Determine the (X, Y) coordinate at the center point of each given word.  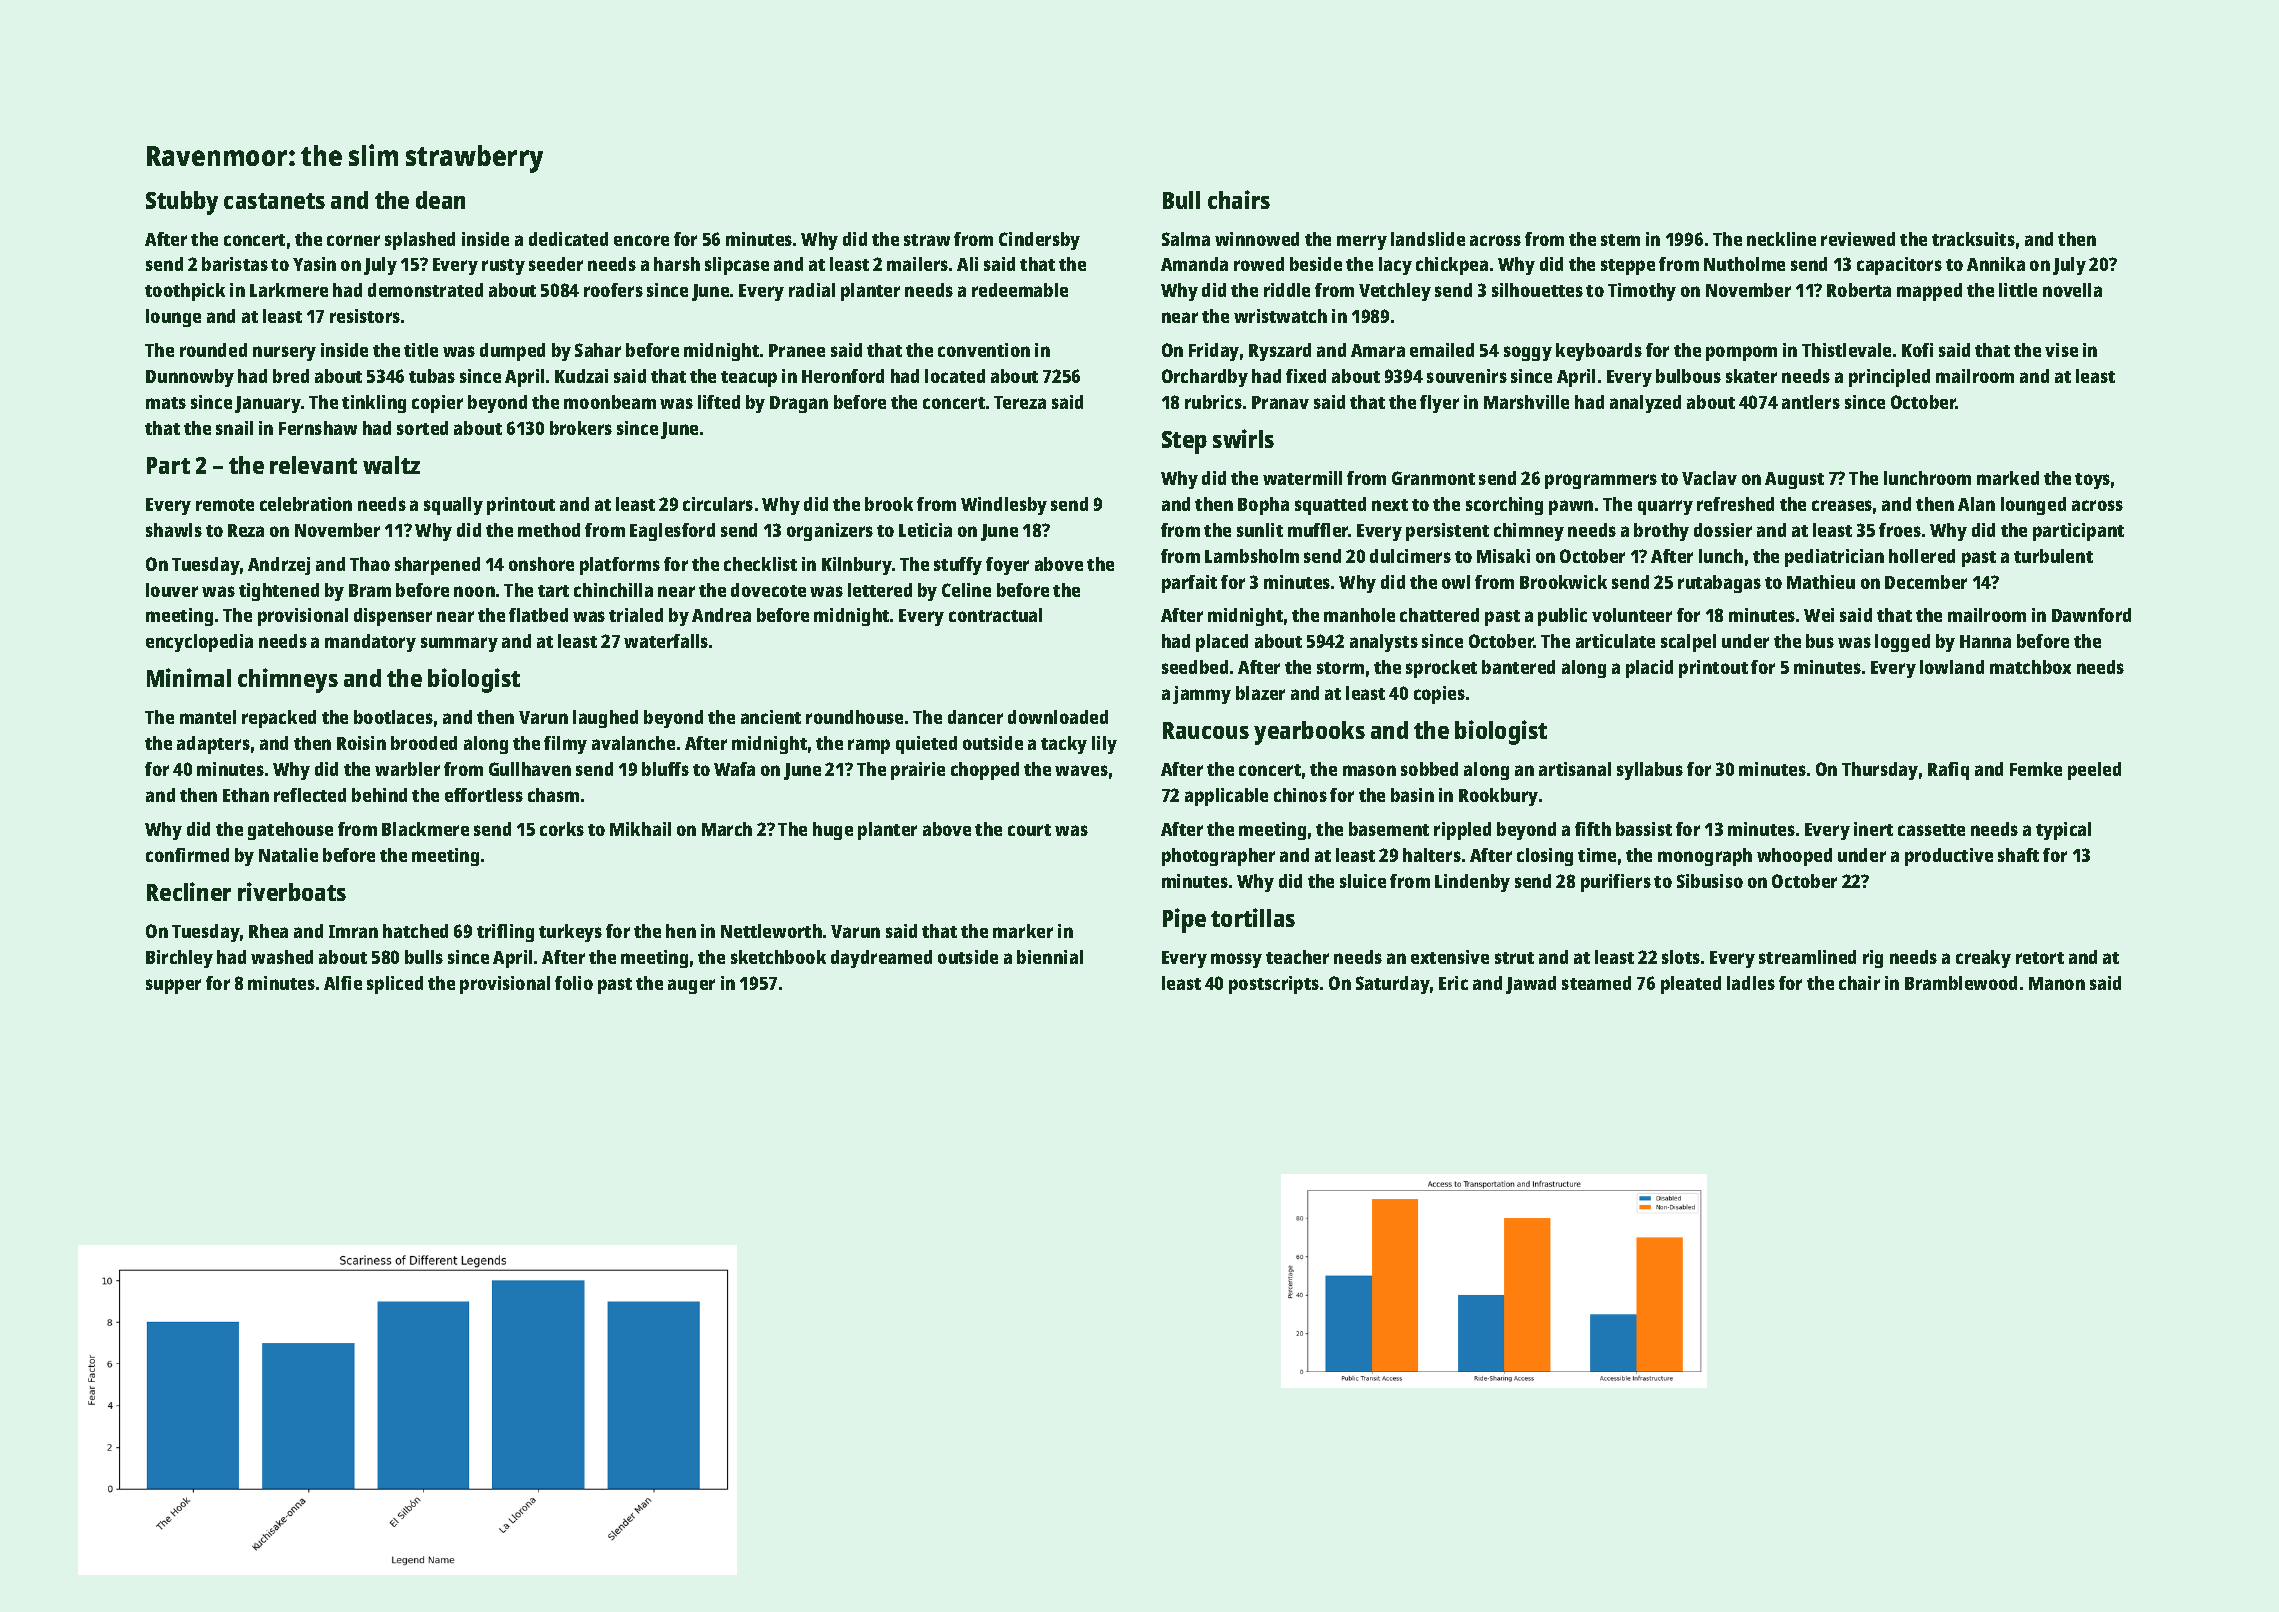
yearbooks (1309, 733)
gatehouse (290, 831)
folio (574, 983)
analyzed (1645, 404)
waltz (391, 465)
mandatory (370, 643)
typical (2063, 831)
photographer (1218, 857)
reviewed (1858, 239)
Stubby (182, 203)
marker (1023, 931)
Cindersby (1039, 241)
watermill (1302, 478)
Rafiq (1948, 771)
